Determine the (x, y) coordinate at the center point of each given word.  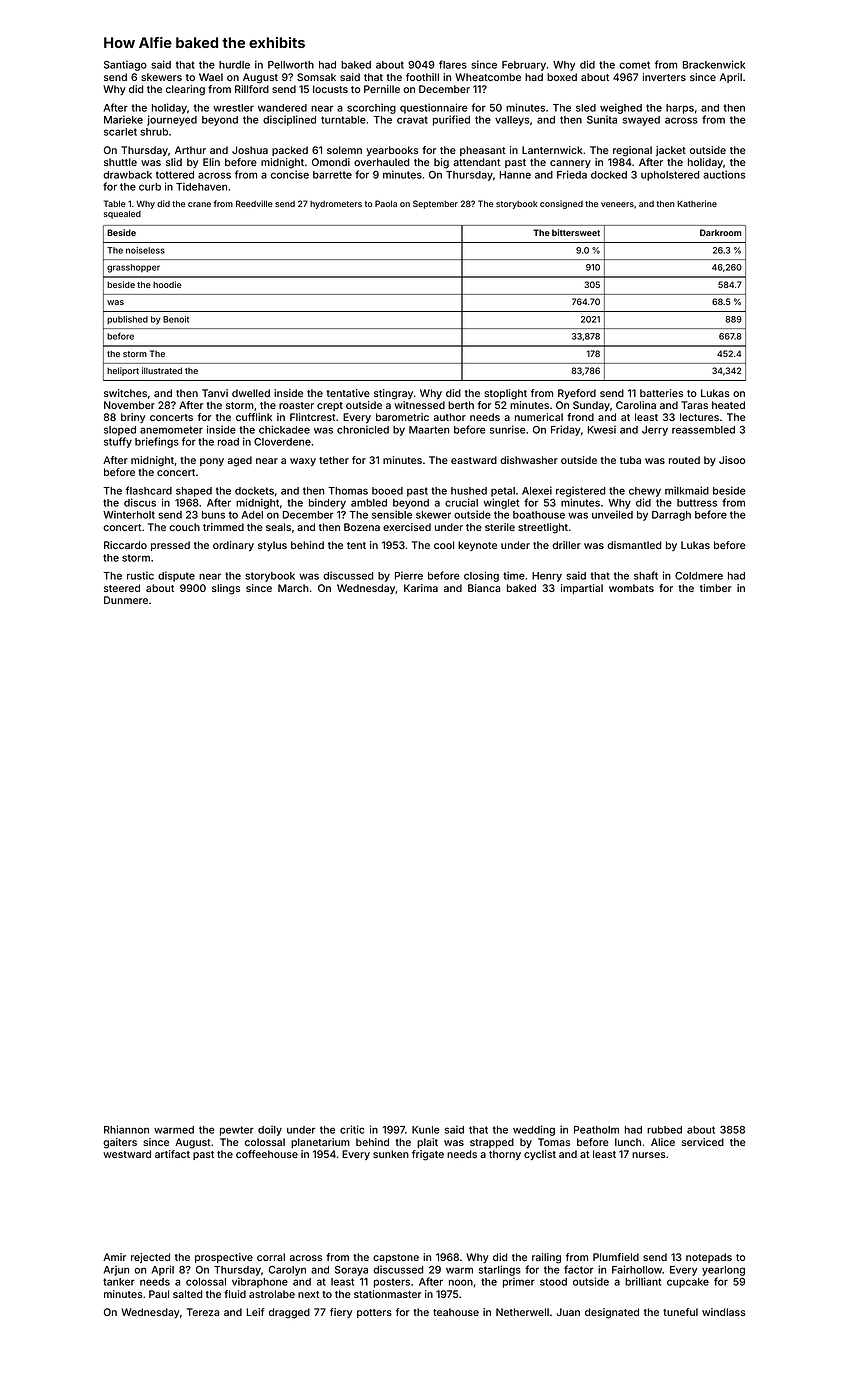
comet (634, 65)
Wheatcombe (488, 77)
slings (226, 589)
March (293, 588)
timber (716, 588)
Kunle (426, 1130)
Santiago (125, 65)
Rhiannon (126, 1129)
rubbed (664, 1130)
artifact (172, 1154)
